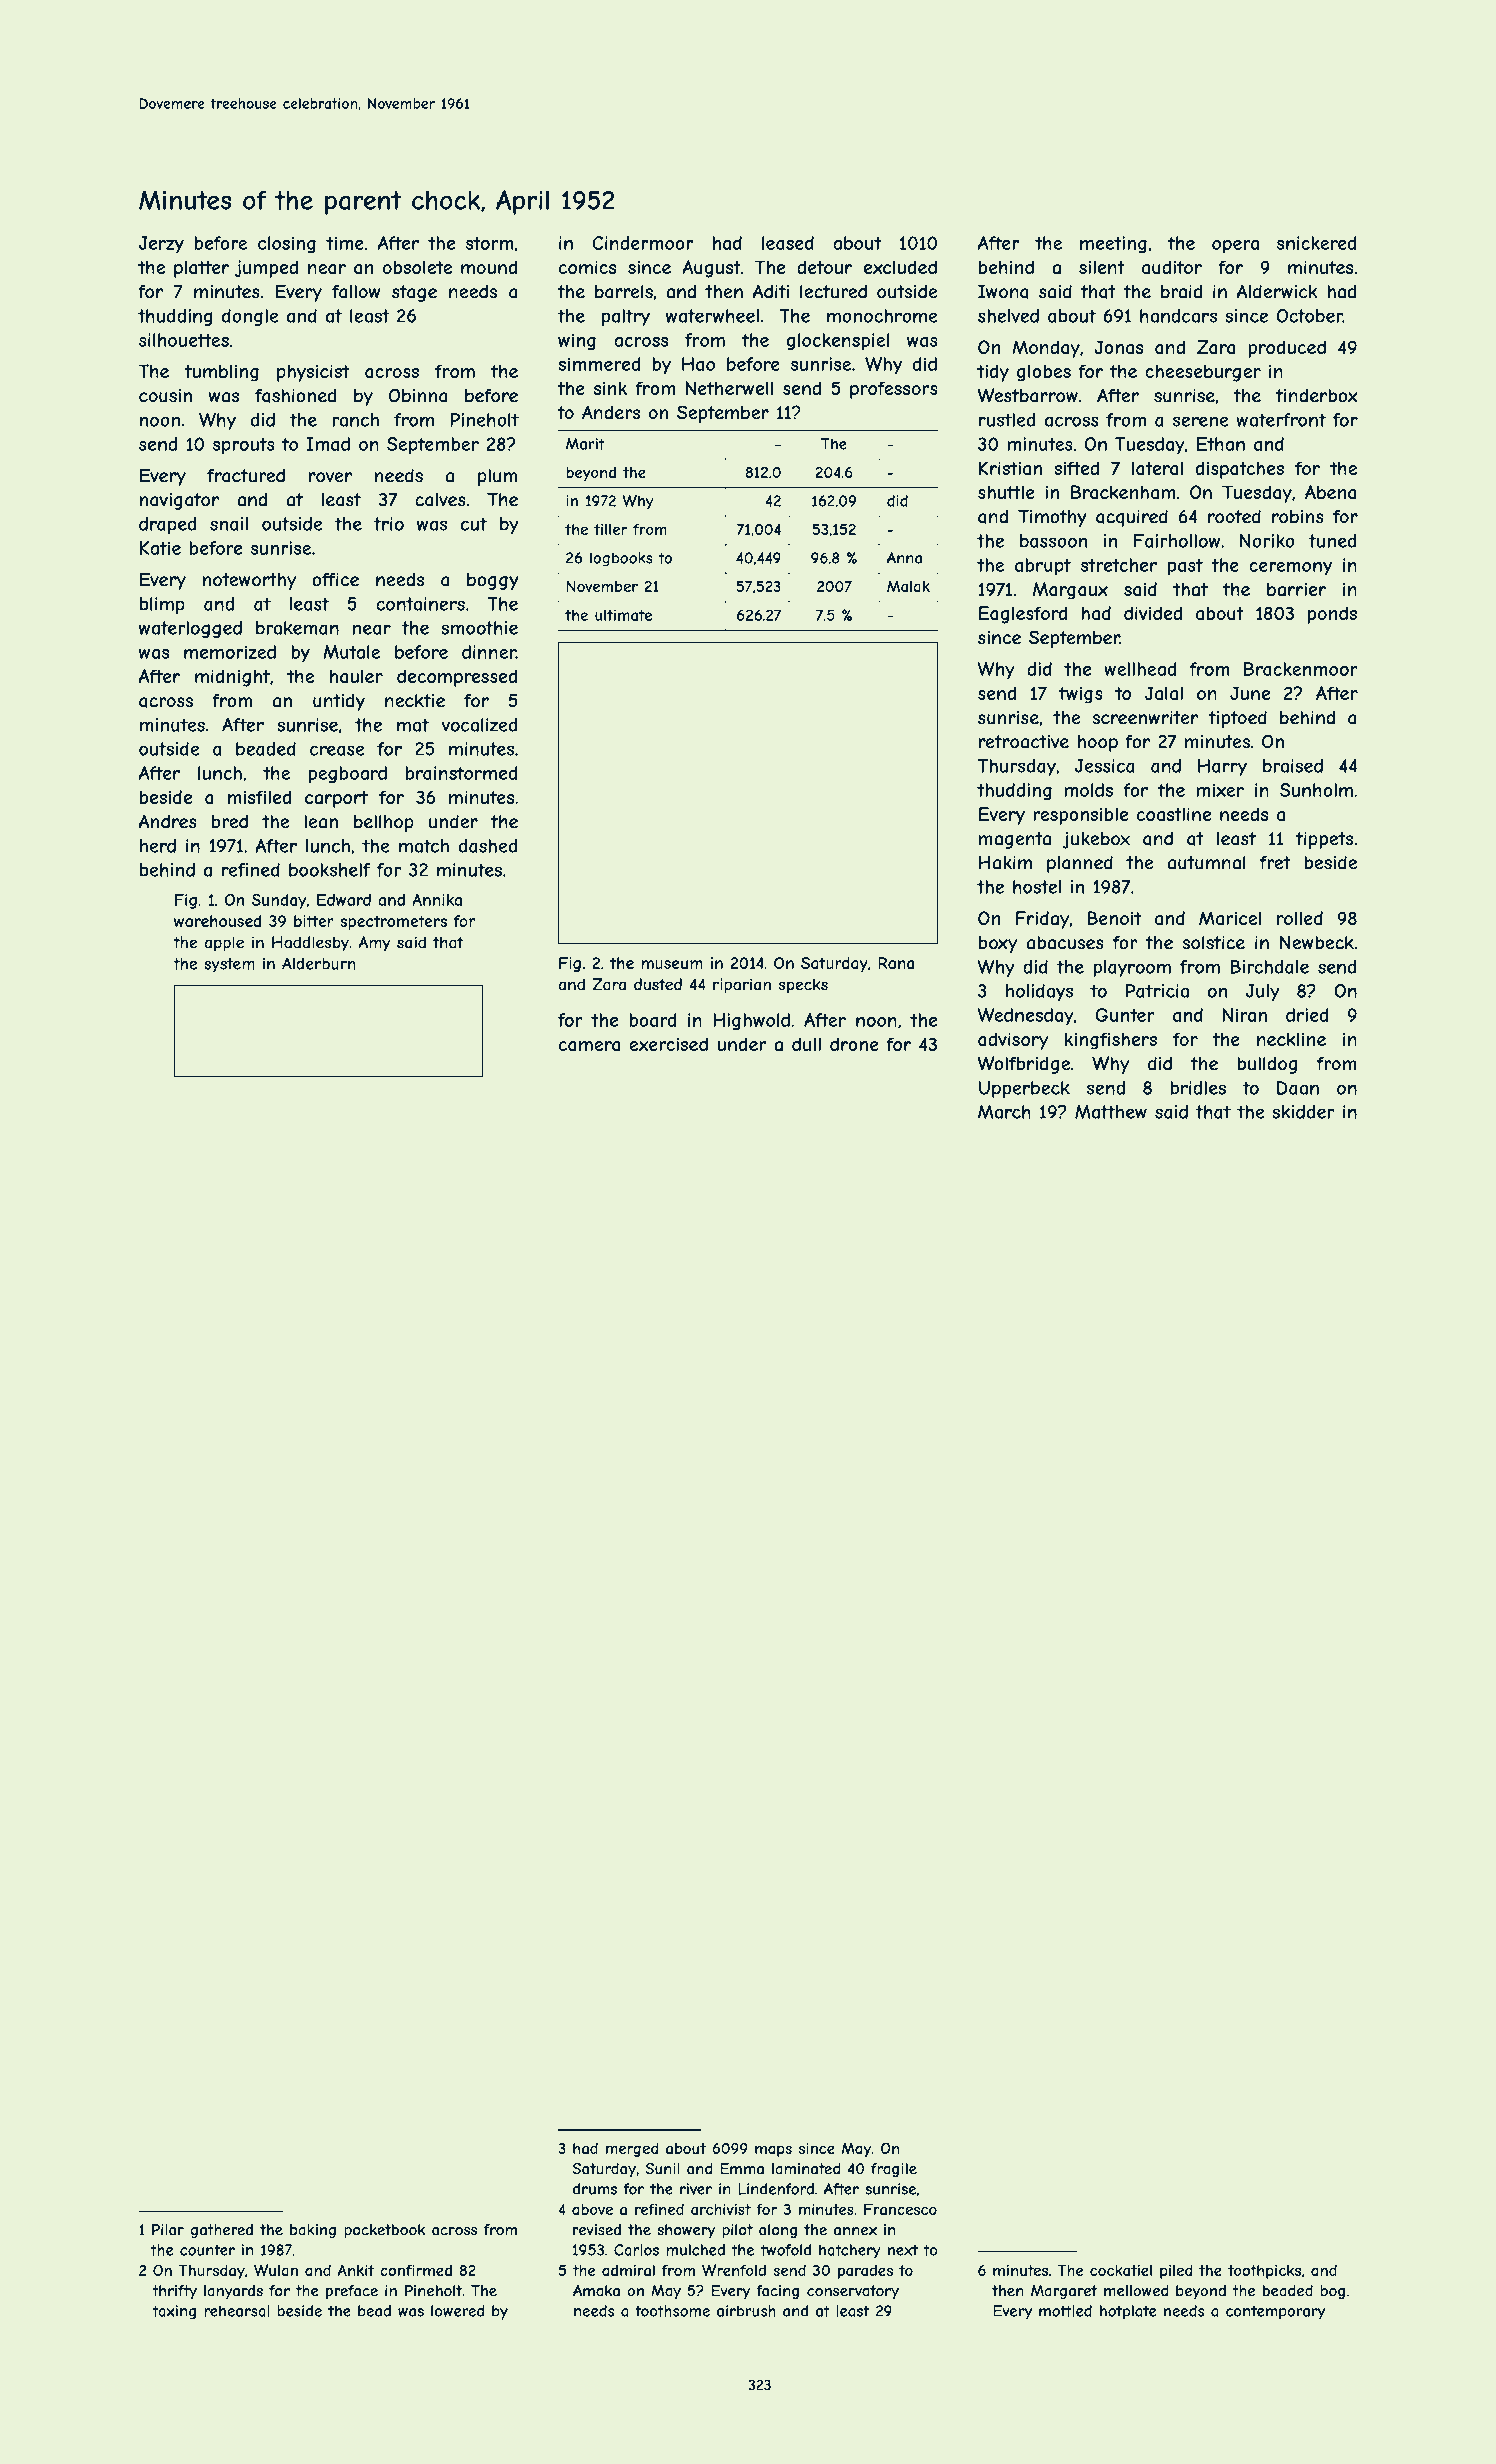 The width and height of the image is (1496, 2464). Describe the element at coordinates (229, 965) in the image. I see `system` at that location.
